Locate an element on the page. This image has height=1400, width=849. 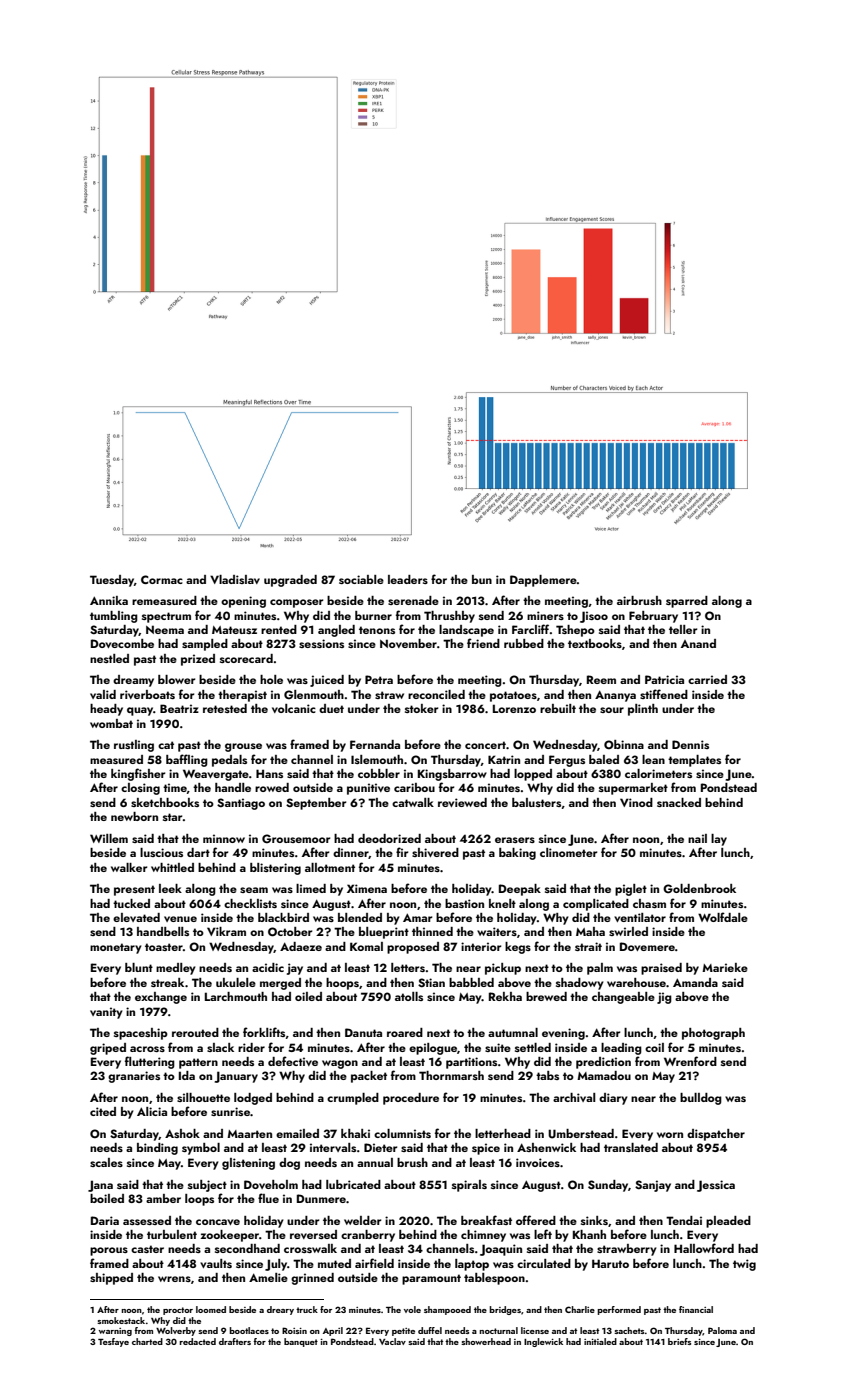
snacked is located at coordinates (679, 802).
